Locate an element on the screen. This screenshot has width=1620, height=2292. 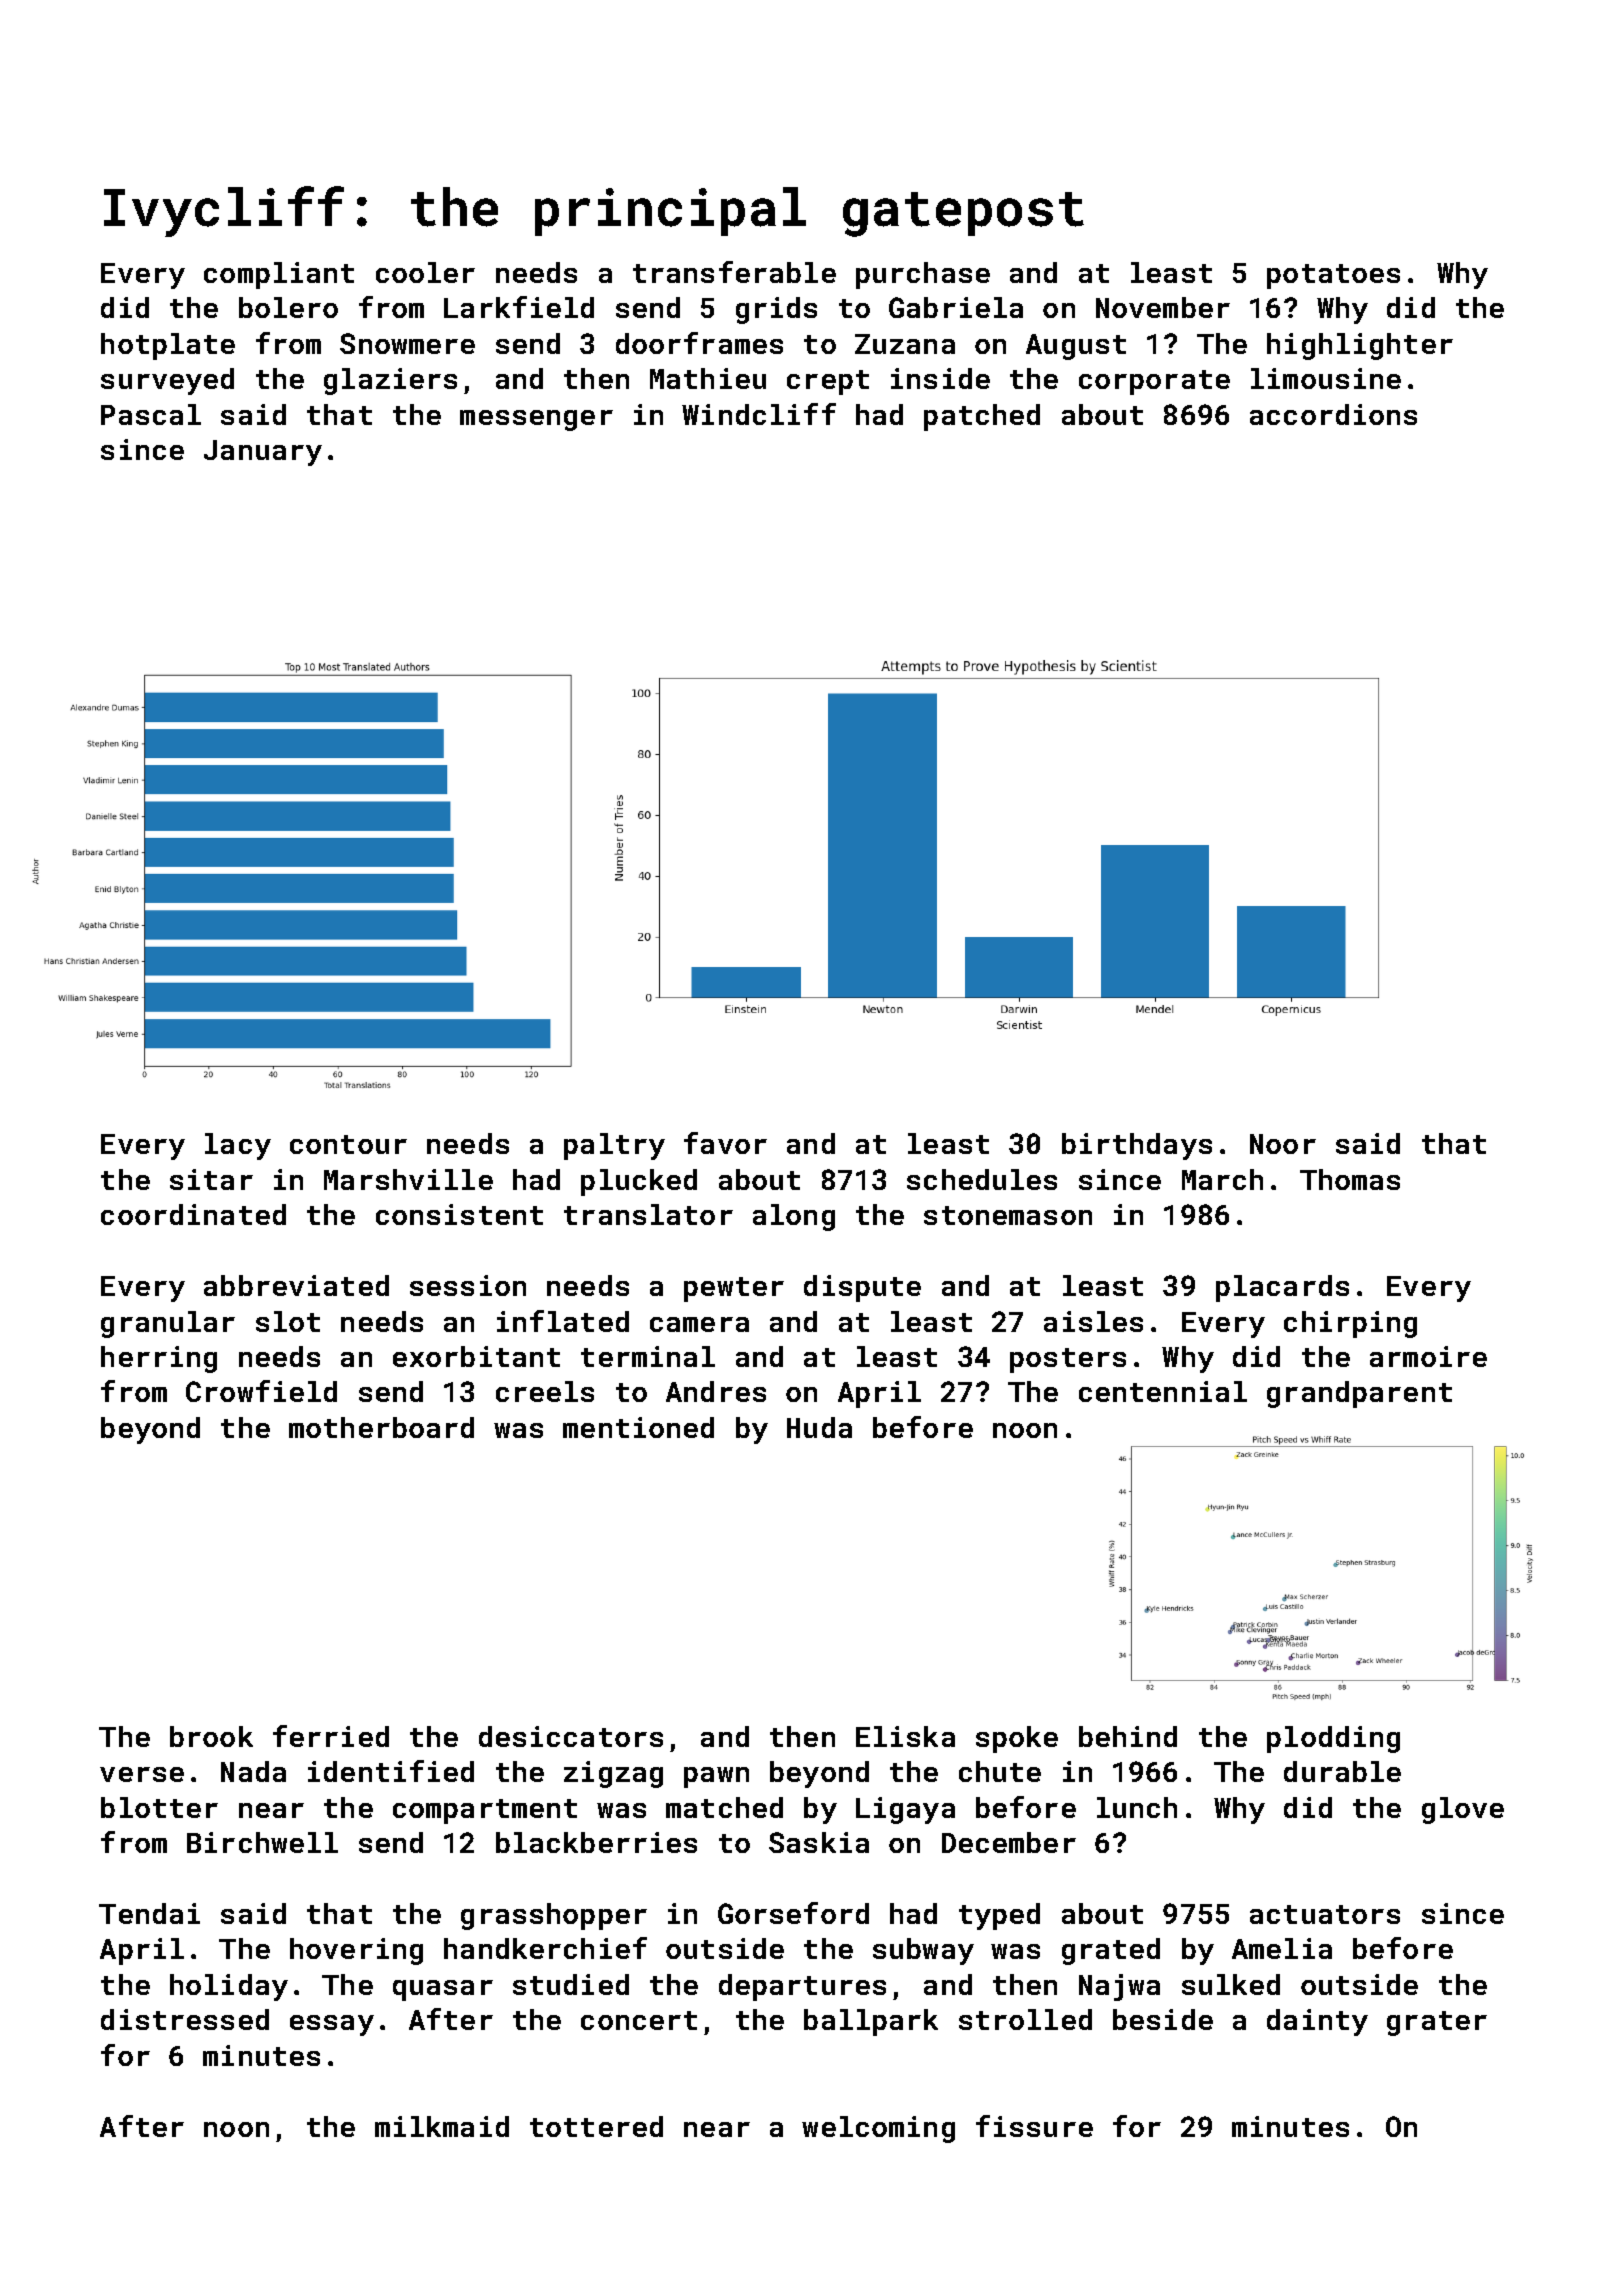
compliant is located at coordinates (279, 275).
